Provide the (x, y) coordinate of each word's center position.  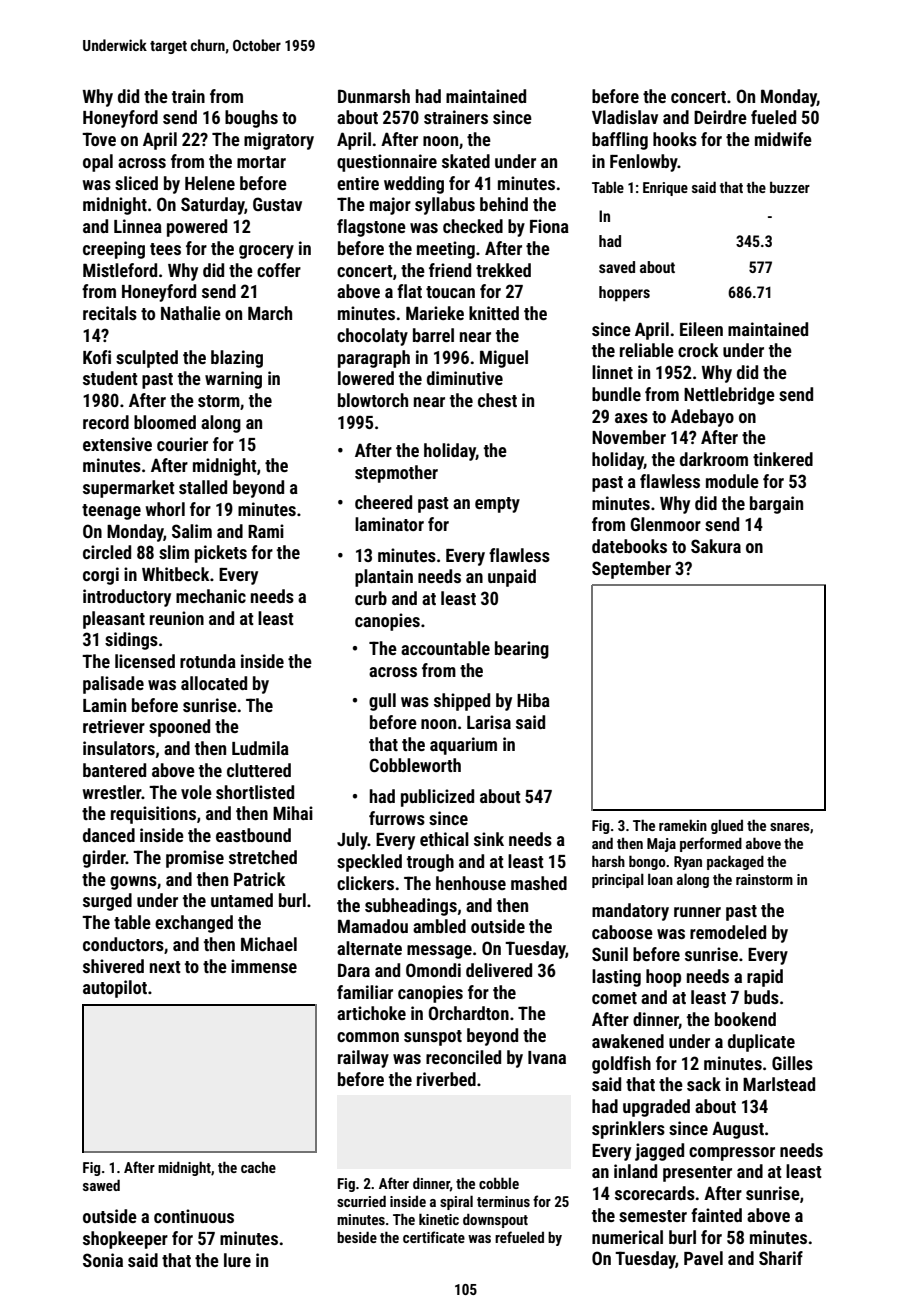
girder (104, 859)
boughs (251, 119)
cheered (383, 502)
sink (489, 839)
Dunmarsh (374, 96)
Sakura (716, 546)
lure (237, 1260)
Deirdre (720, 117)
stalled (203, 487)
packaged (735, 862)
